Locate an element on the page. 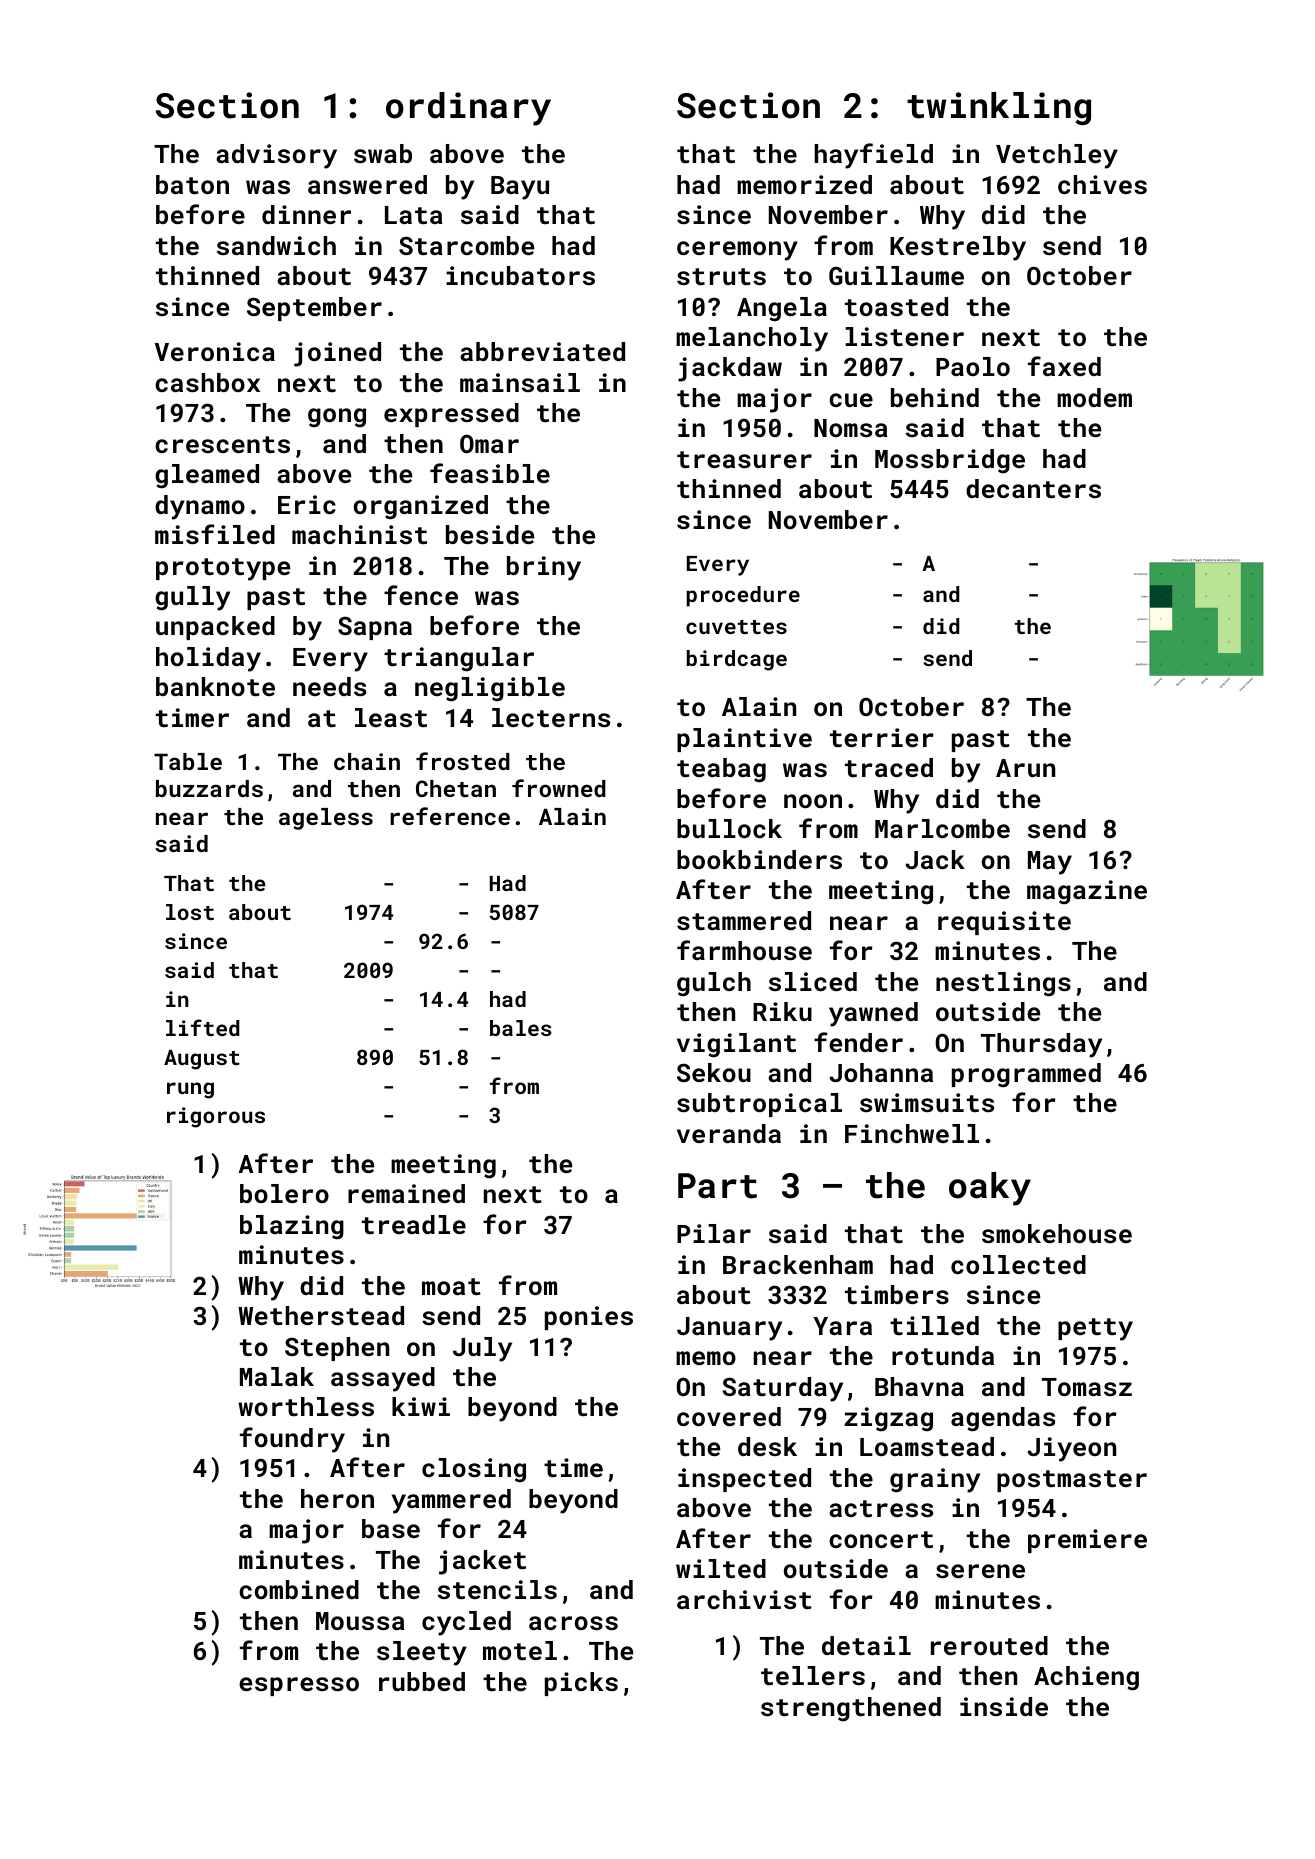 This page has width=1315, height=1859. reference is located at coordinates (450, 816).
